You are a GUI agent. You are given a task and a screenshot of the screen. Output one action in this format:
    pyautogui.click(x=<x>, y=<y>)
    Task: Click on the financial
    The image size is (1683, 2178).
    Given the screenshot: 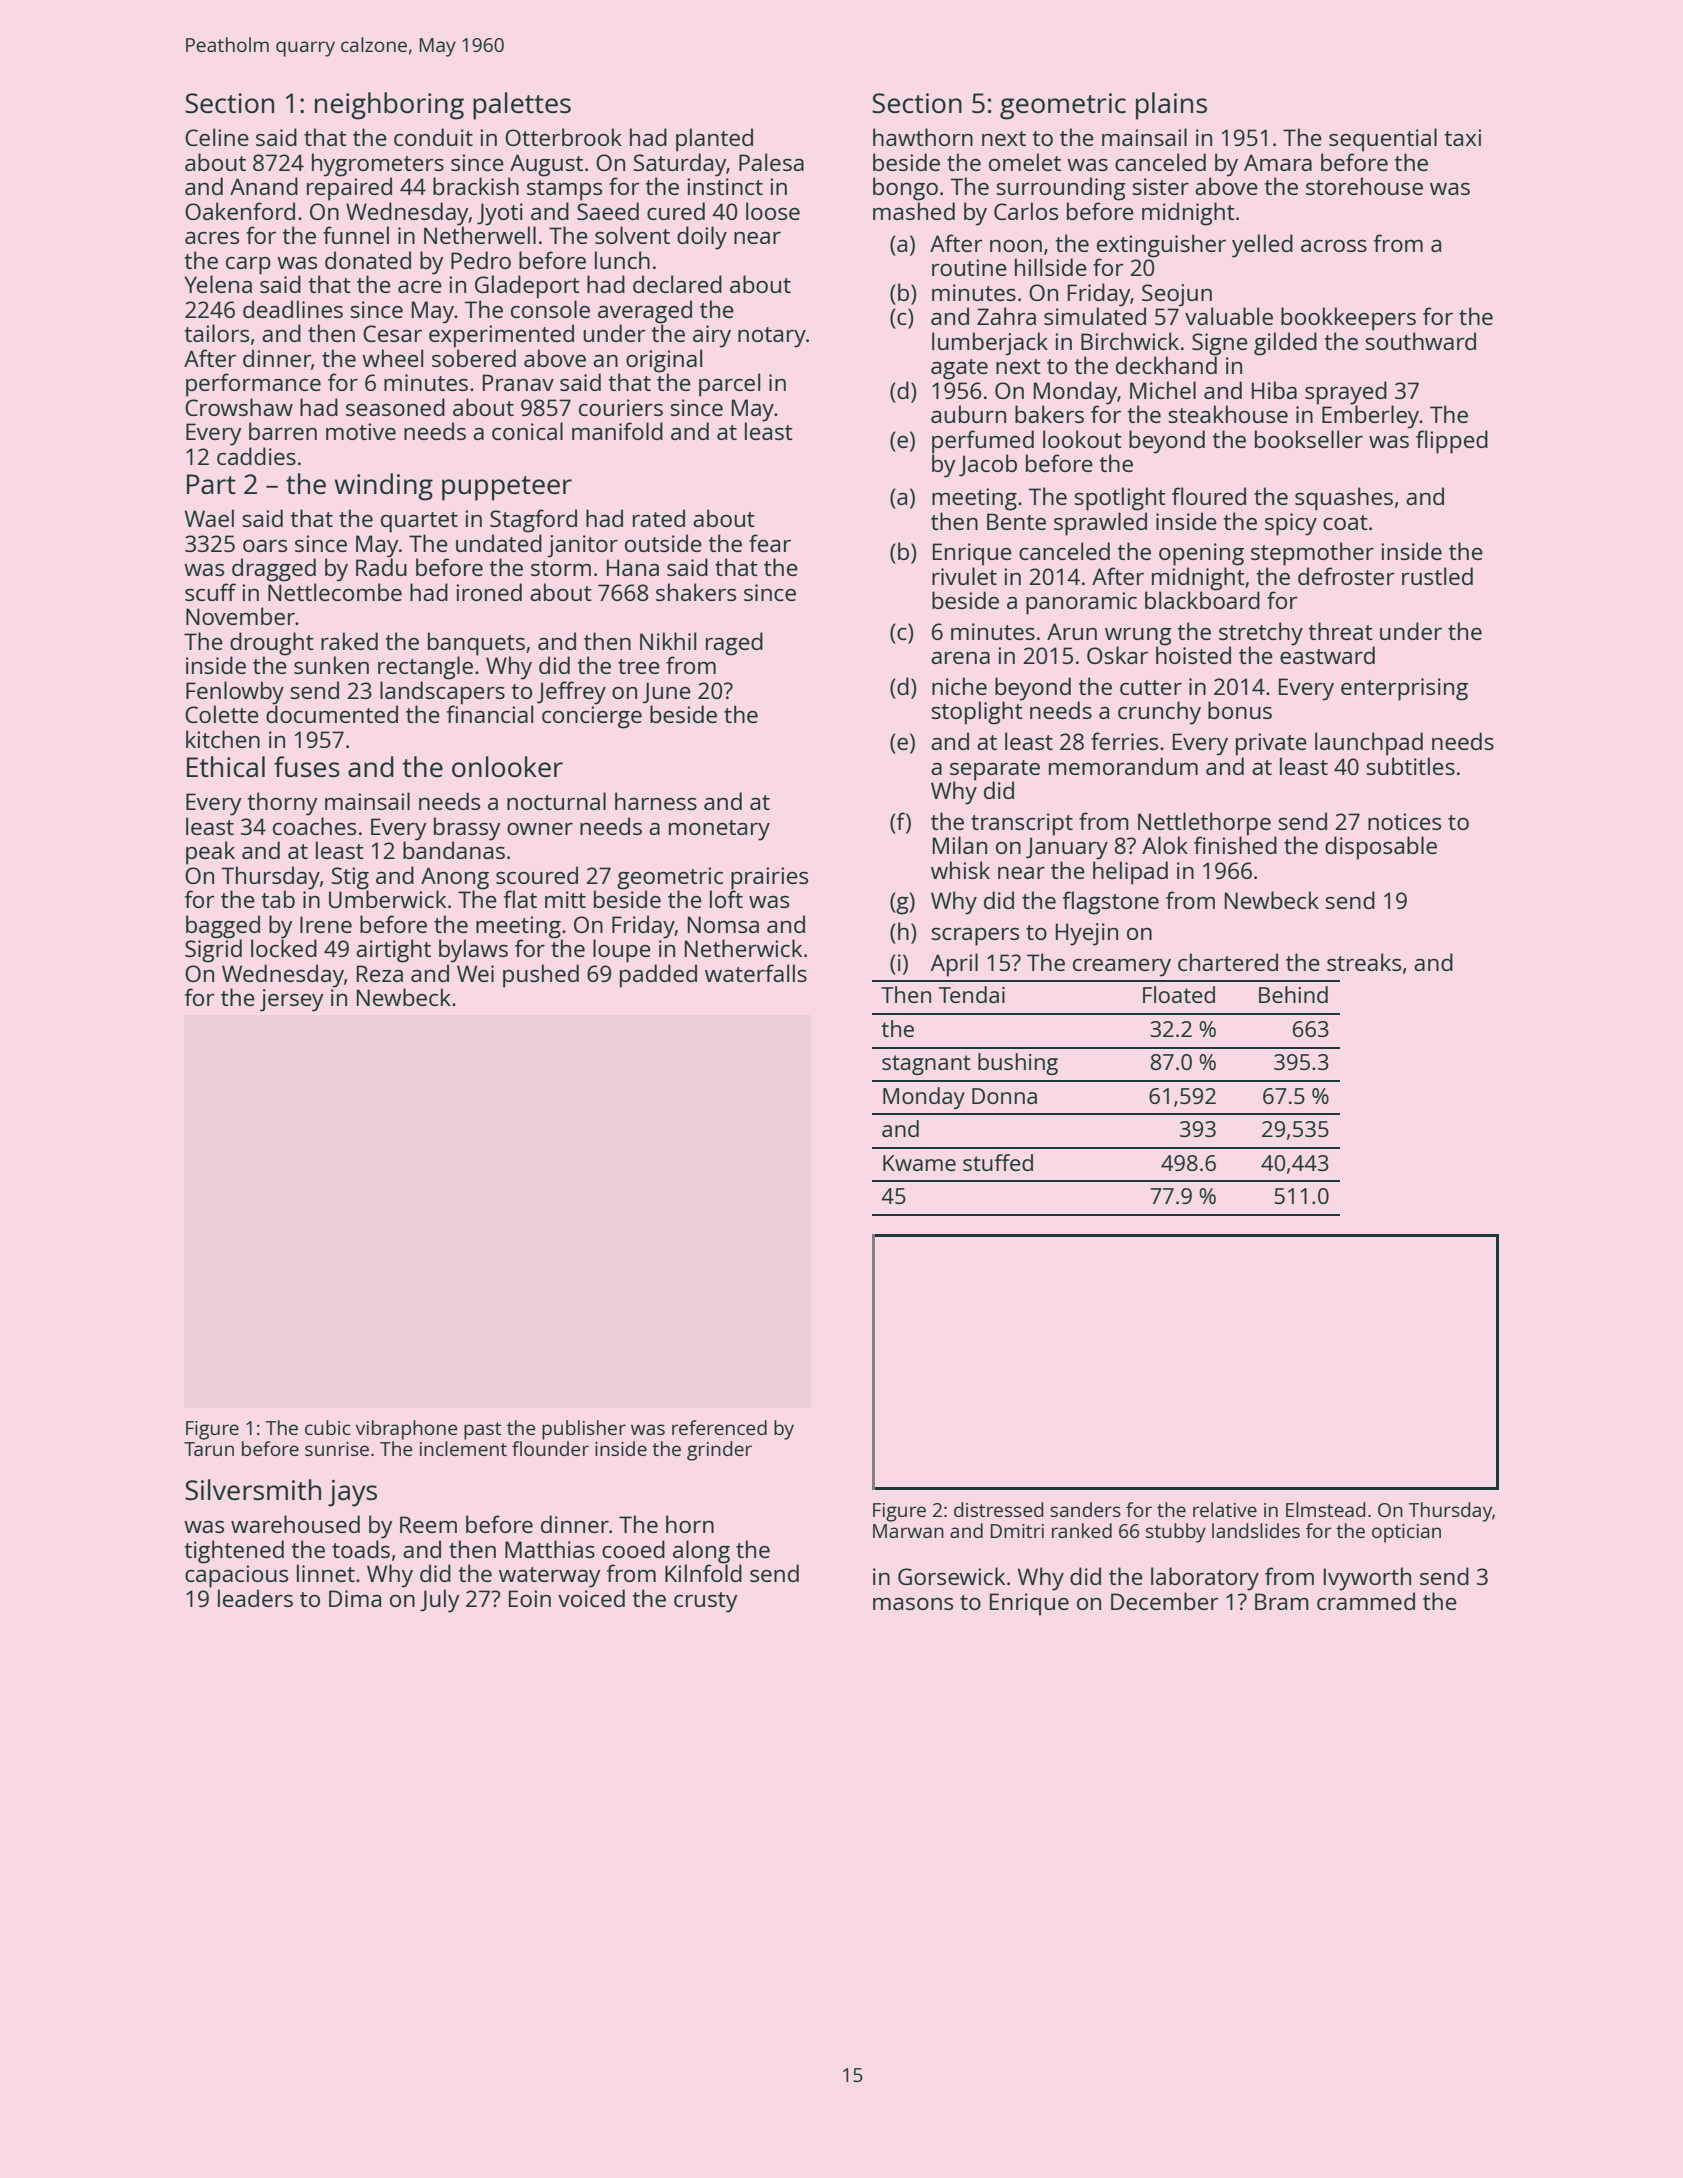 What is the action you would take?
    pyautogui.click(x=490, y=714)
